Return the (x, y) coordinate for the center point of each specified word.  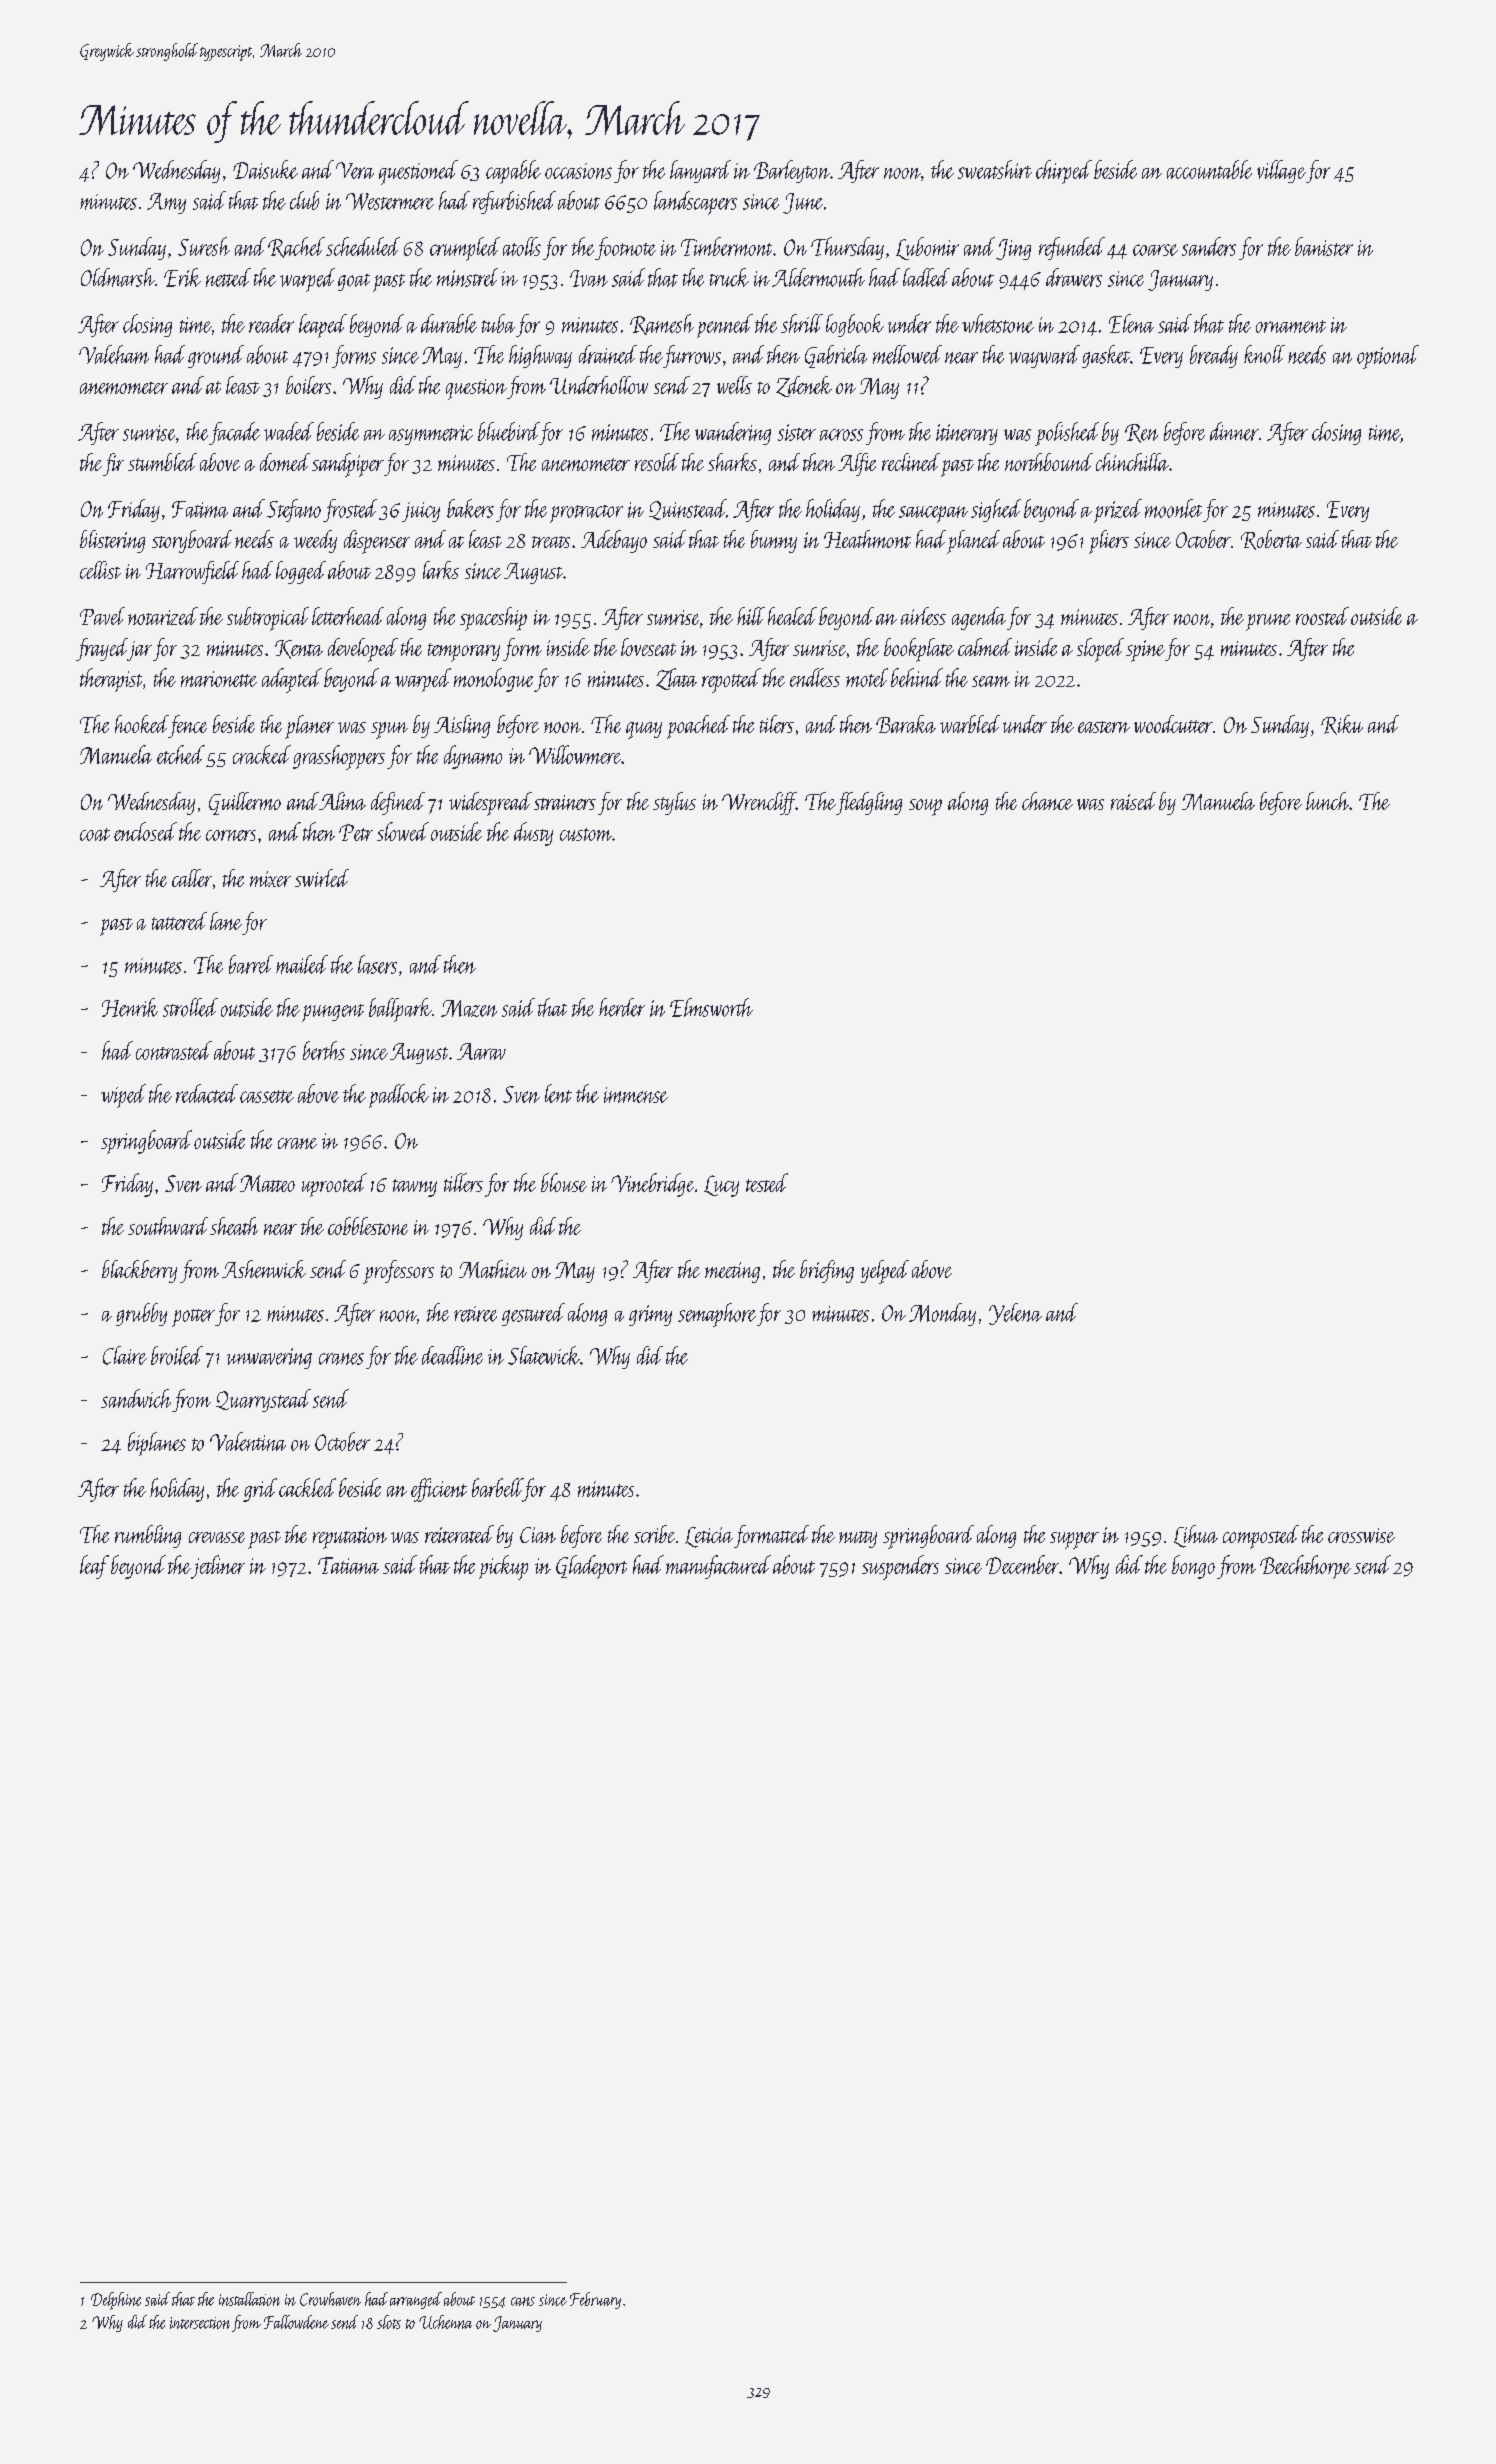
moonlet (1173, 508)
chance (1047, 801)
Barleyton (792, 171)
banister (1324, 246)
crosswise (1361, 1535)
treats (551, 542)
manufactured (718, 1567)
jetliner (218, 1567)
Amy (166, 203)
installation (249, 2299)
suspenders (900, 1567)
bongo (1193, 1567)
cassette (267, 1096)
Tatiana (348, 1565)
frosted (350, 510)
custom (586, 834)
